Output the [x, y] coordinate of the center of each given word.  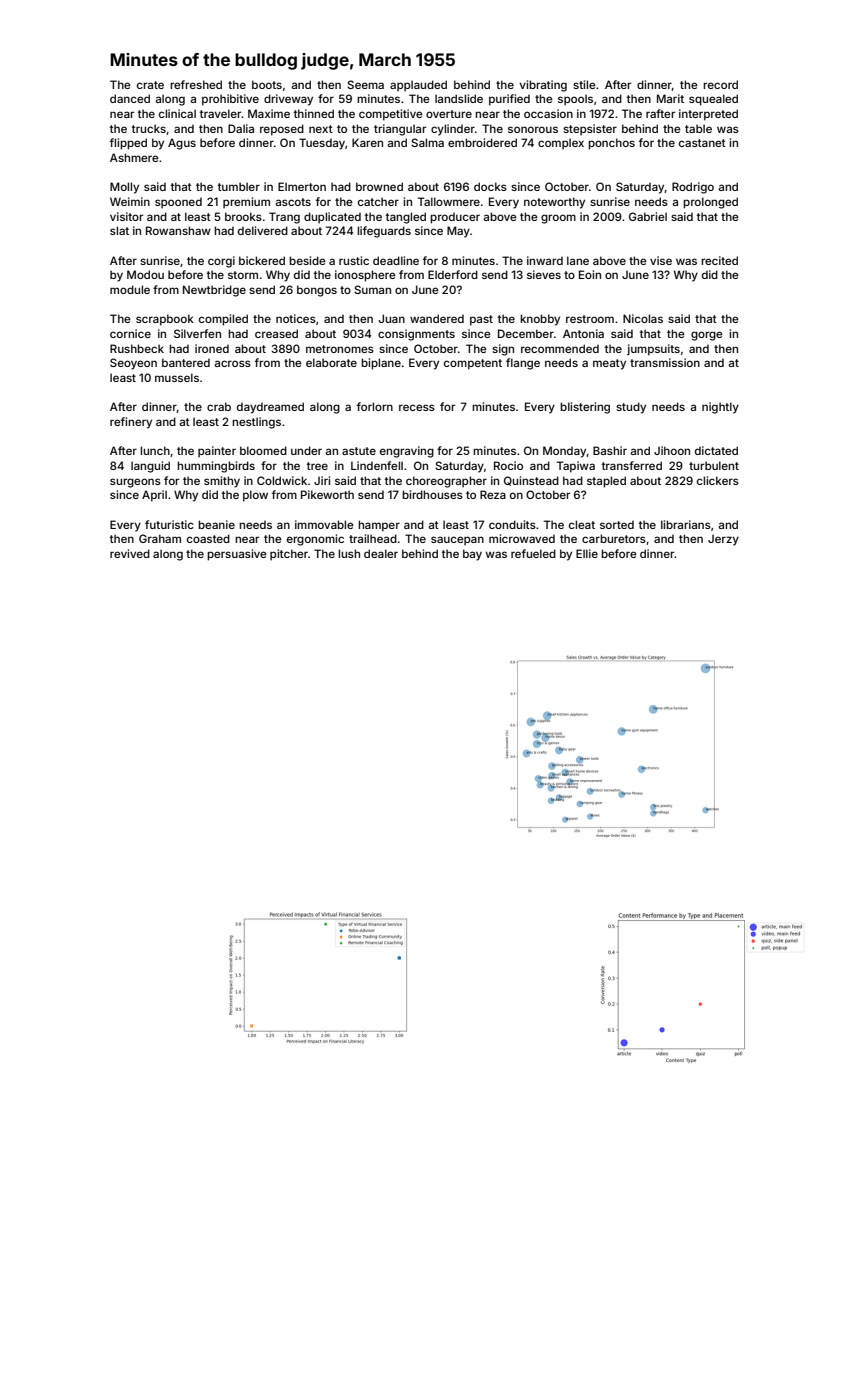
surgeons [135, 483]
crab [219, 406]
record [720, 84]
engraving [407, 452]
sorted [617, 525]
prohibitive [230, 100]
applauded [418, 86]
